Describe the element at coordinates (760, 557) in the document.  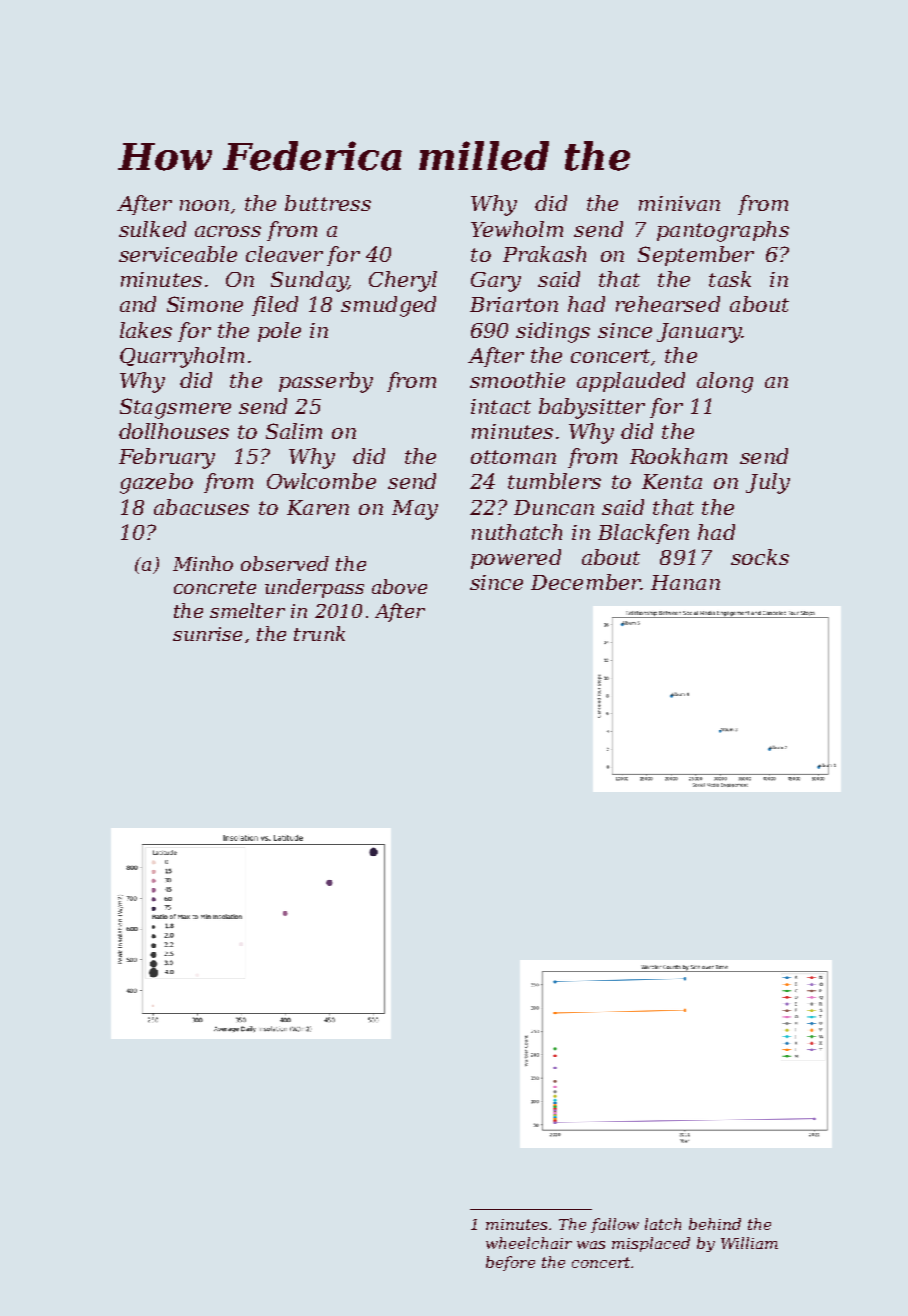
I see `socks` at that location.
